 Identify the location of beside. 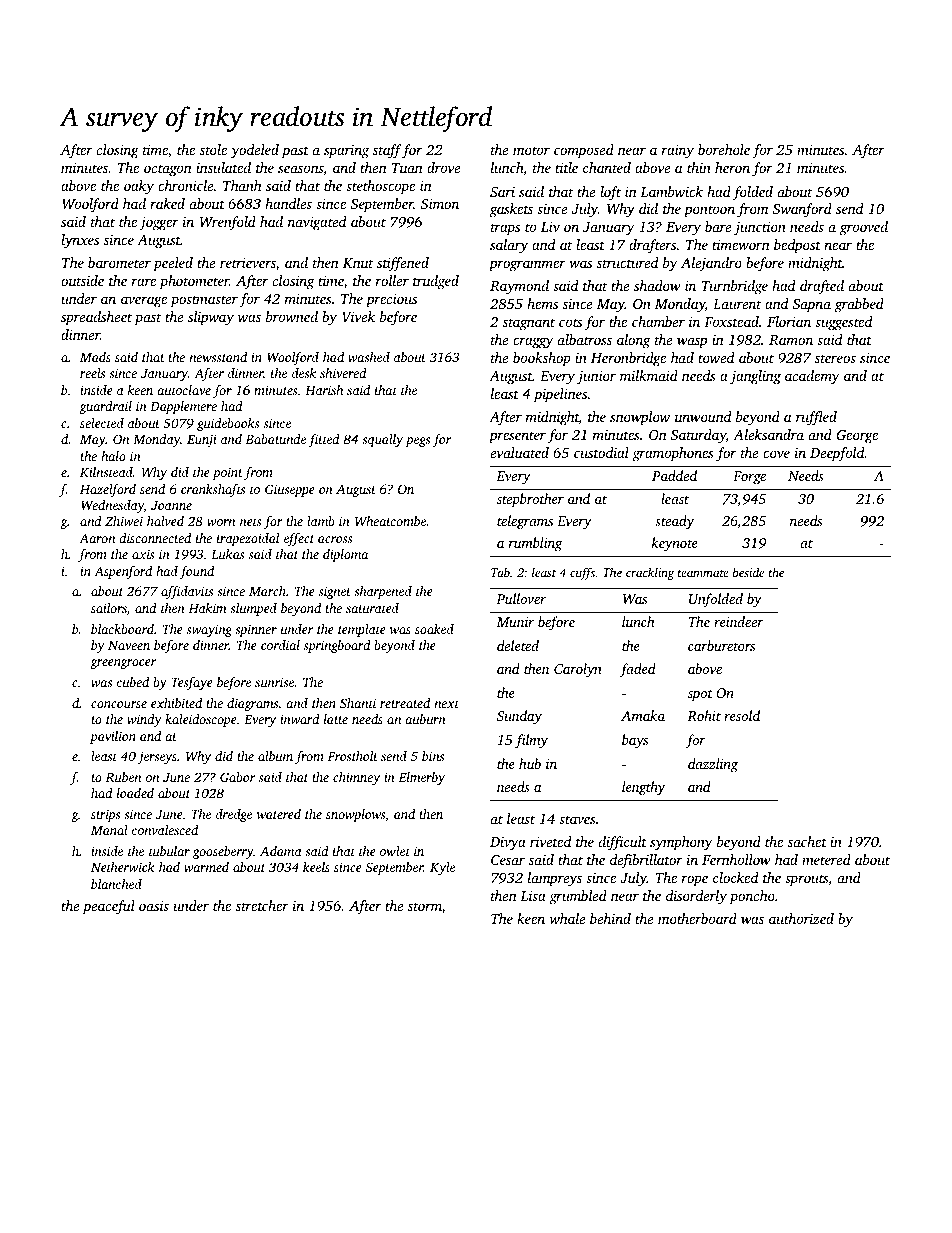
(748, 572).
